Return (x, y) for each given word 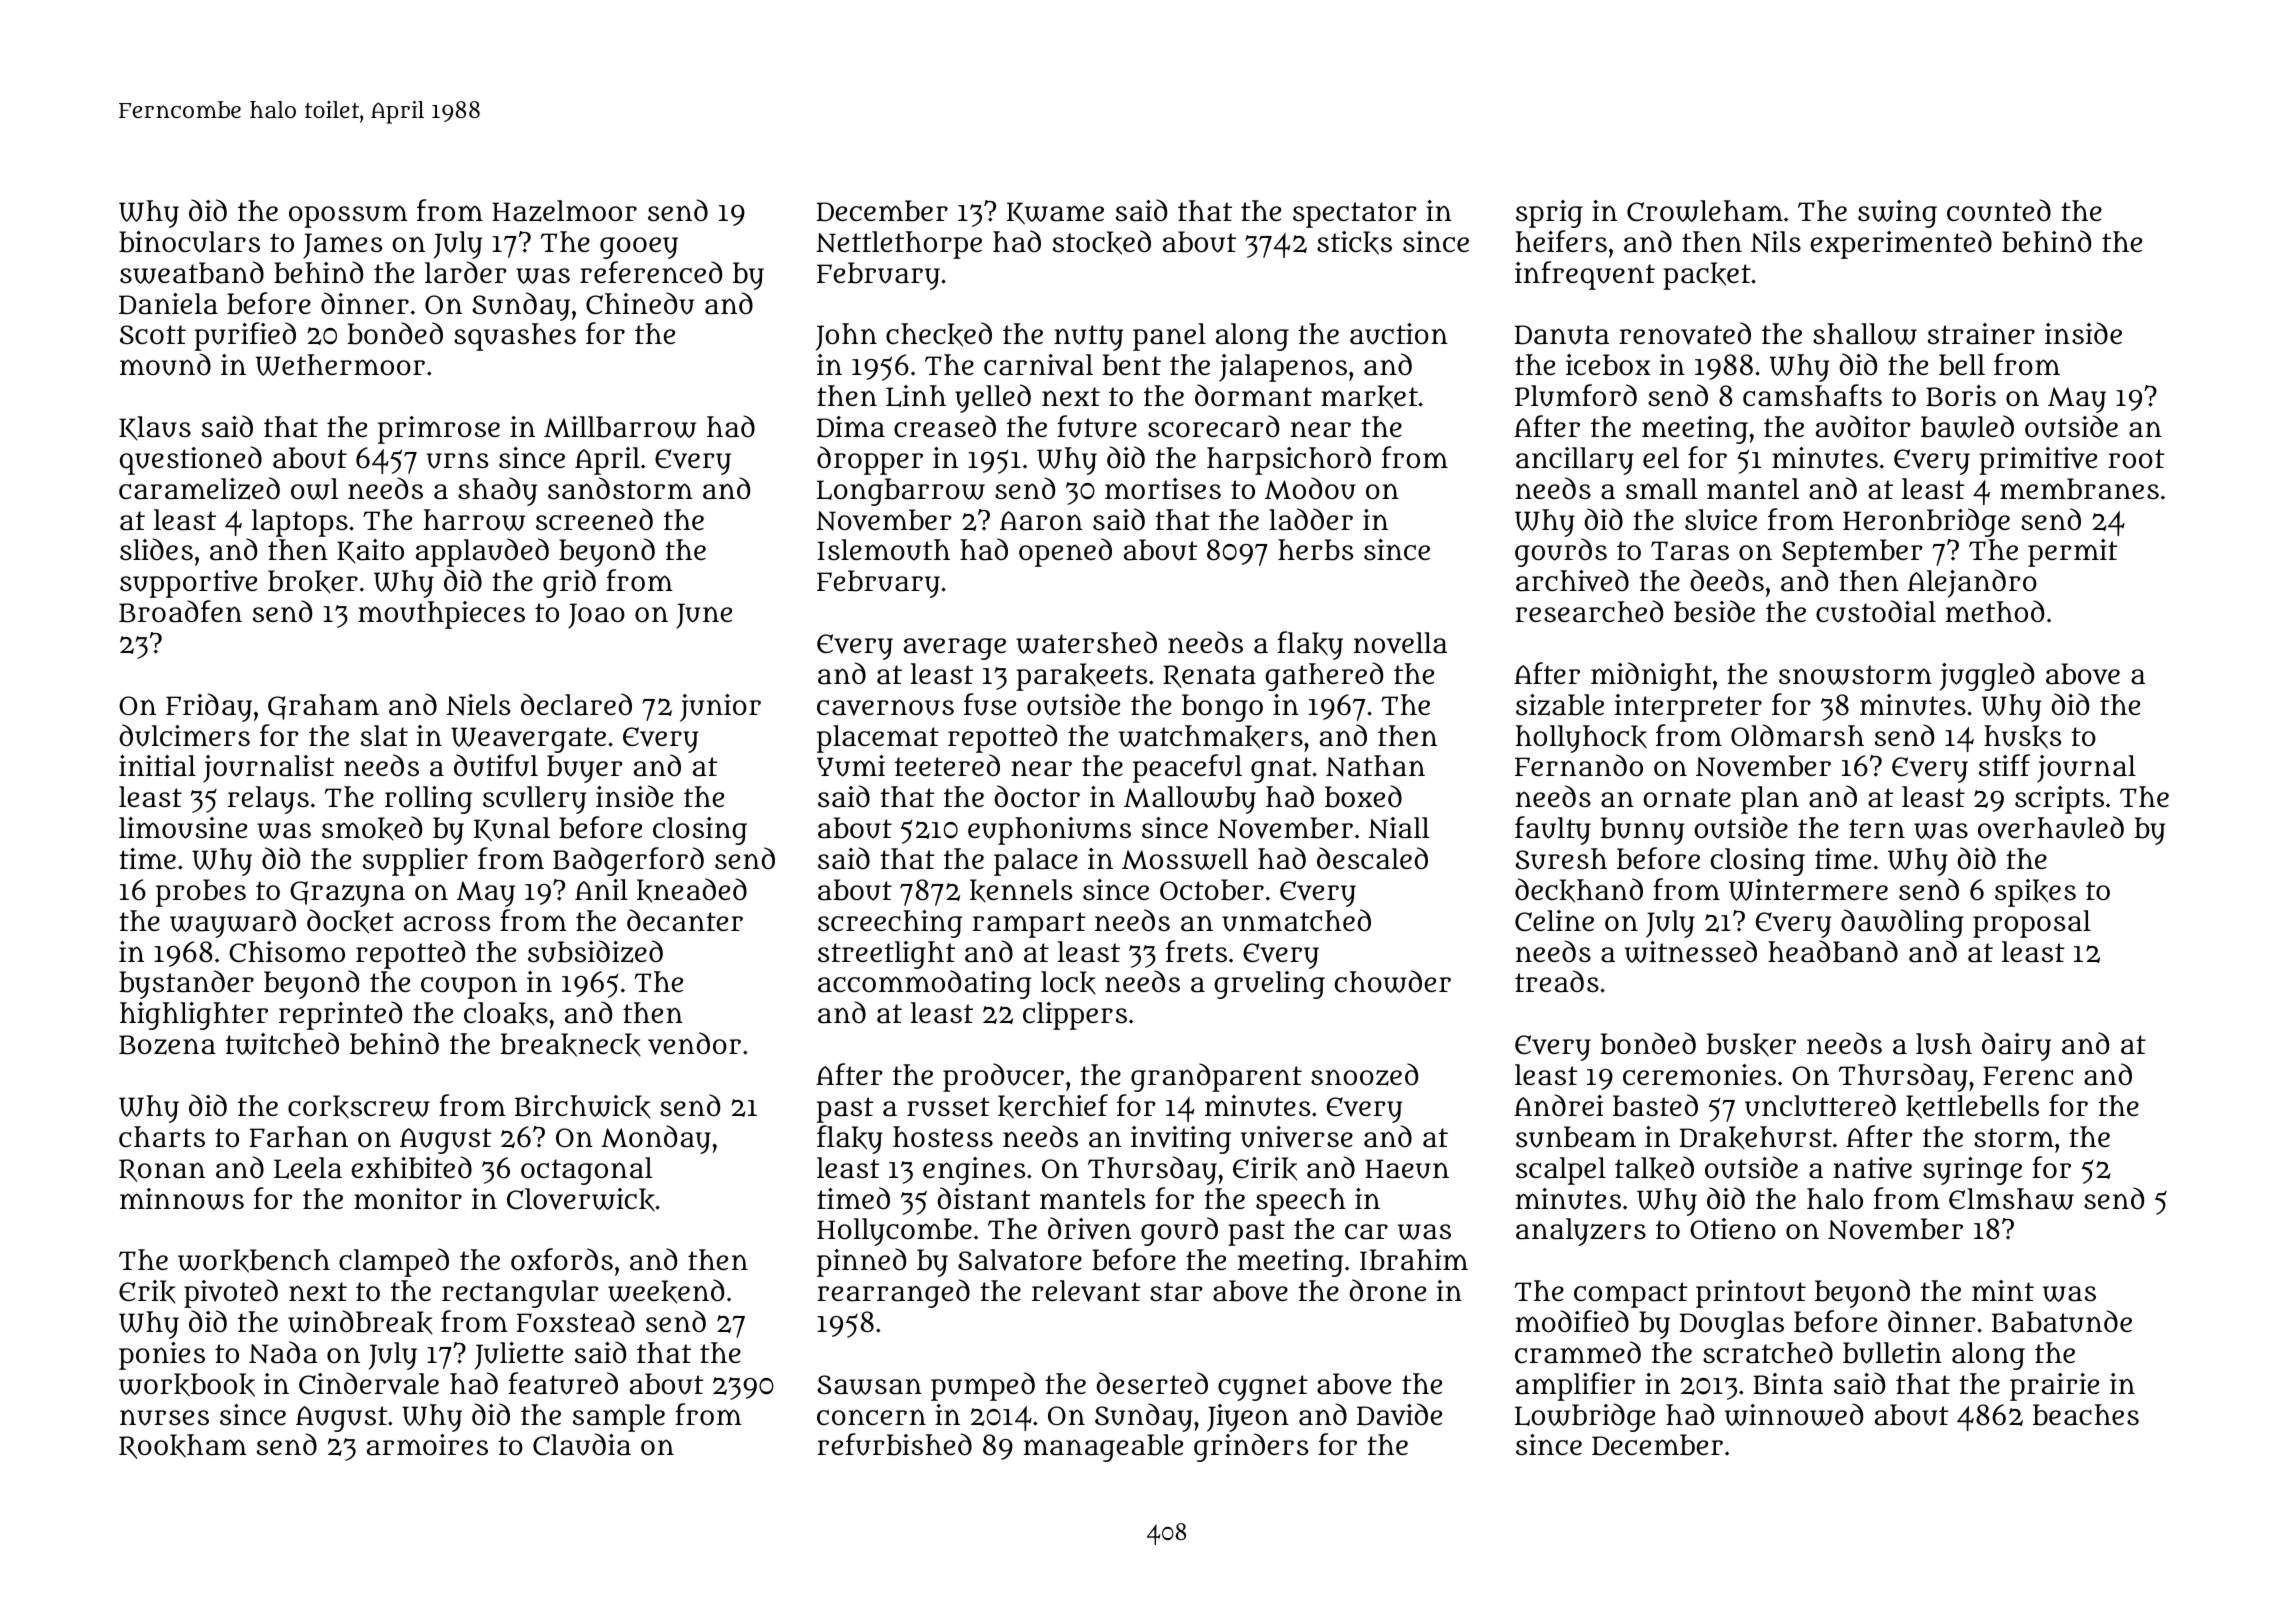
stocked (1102, 242)
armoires (427, 1445)
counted (1999, 210)
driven (1089, 1228)
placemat (878, 739)
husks (2022, 737)
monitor (408, 1199)
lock (1068, 983)
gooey (639, 248)
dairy (2016, 1046)
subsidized (595, 951)
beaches (2086, 1415)
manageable (1103, 1448)
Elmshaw (2011, 1199)
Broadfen (180, 611)
